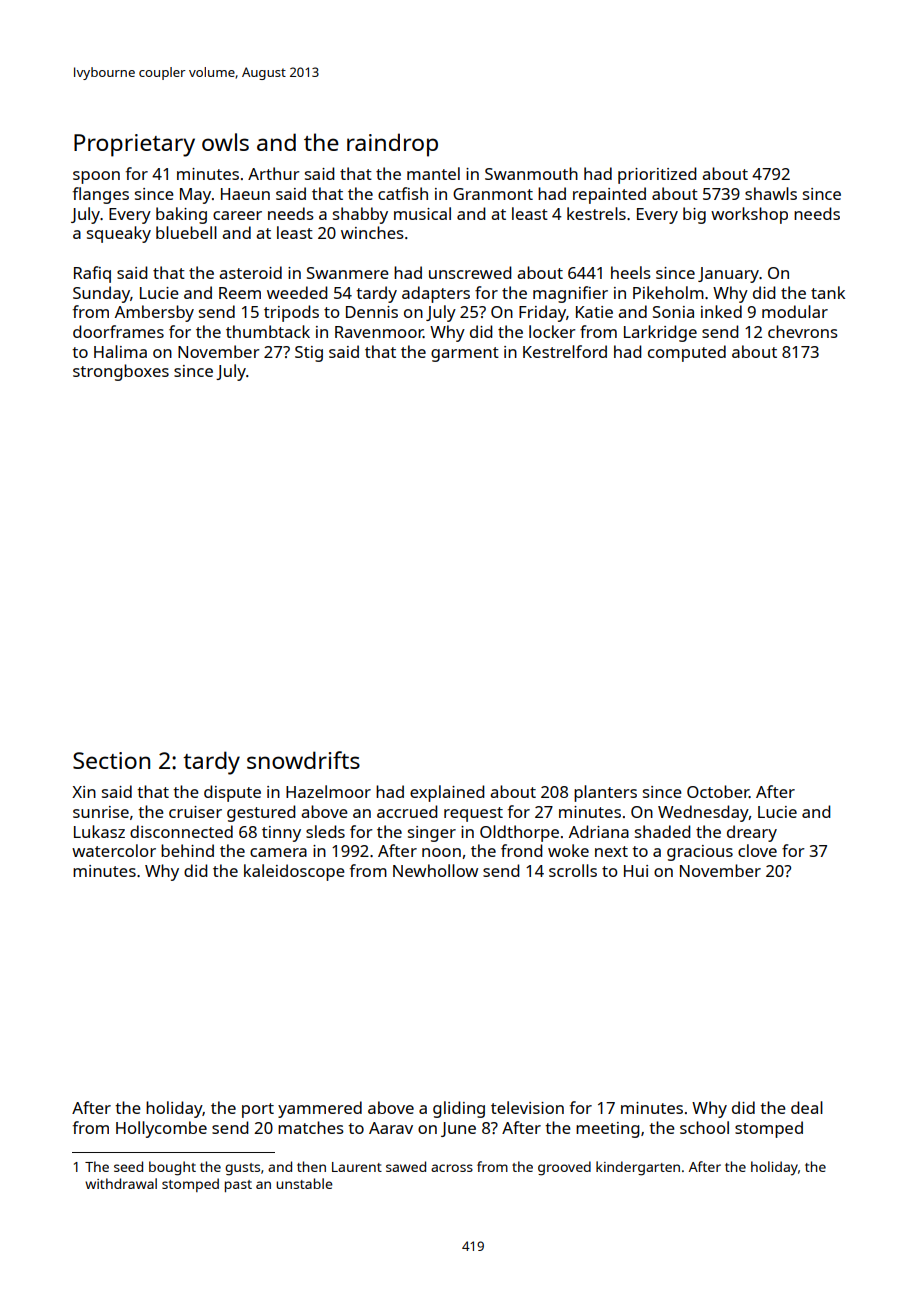 Image resolution: width=924 pixels, height=1314 pixels. I want to click on June, so click(458, 1129).
